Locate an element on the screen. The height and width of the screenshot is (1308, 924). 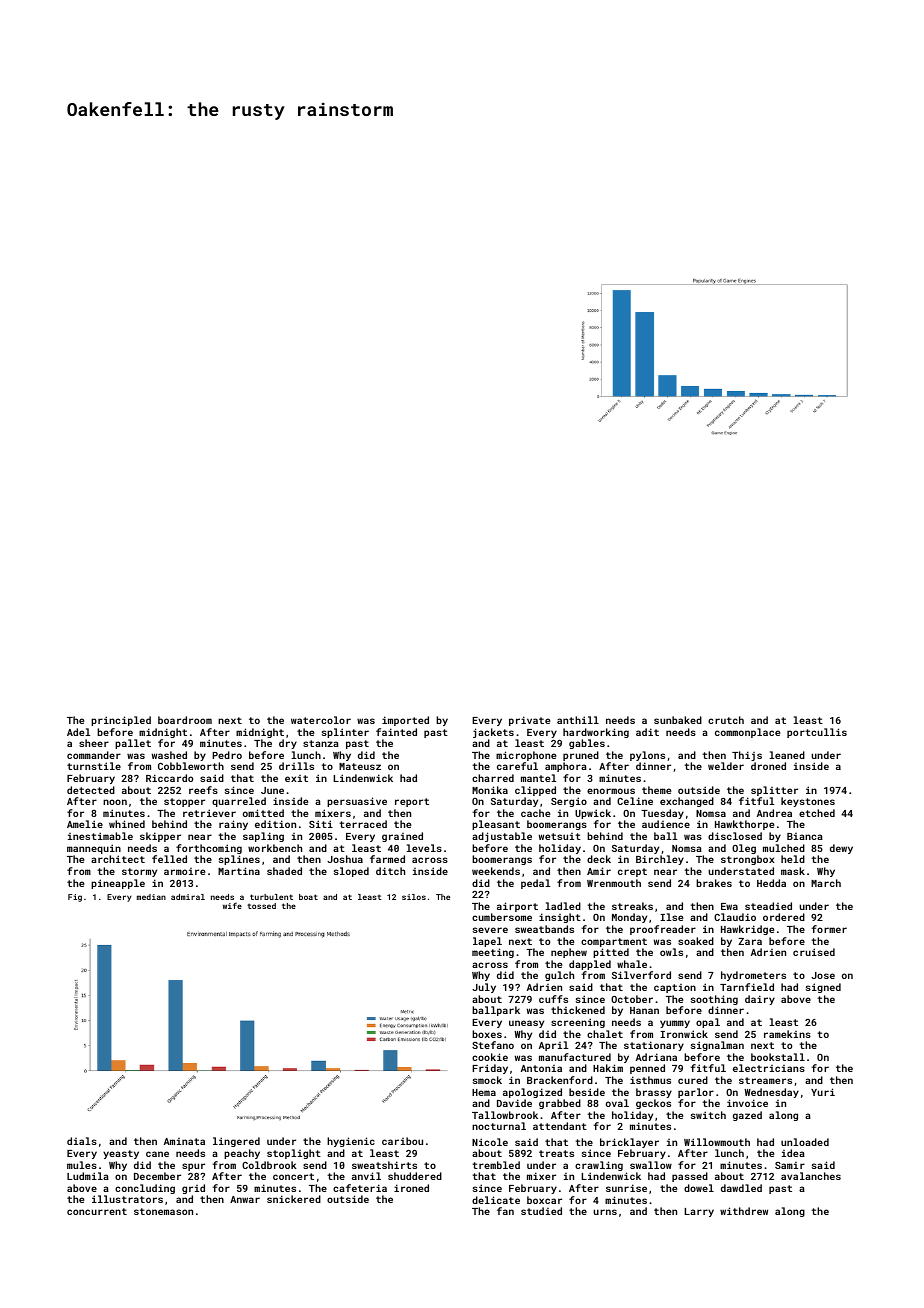
Ilse is located at coordinates (671, 917).
